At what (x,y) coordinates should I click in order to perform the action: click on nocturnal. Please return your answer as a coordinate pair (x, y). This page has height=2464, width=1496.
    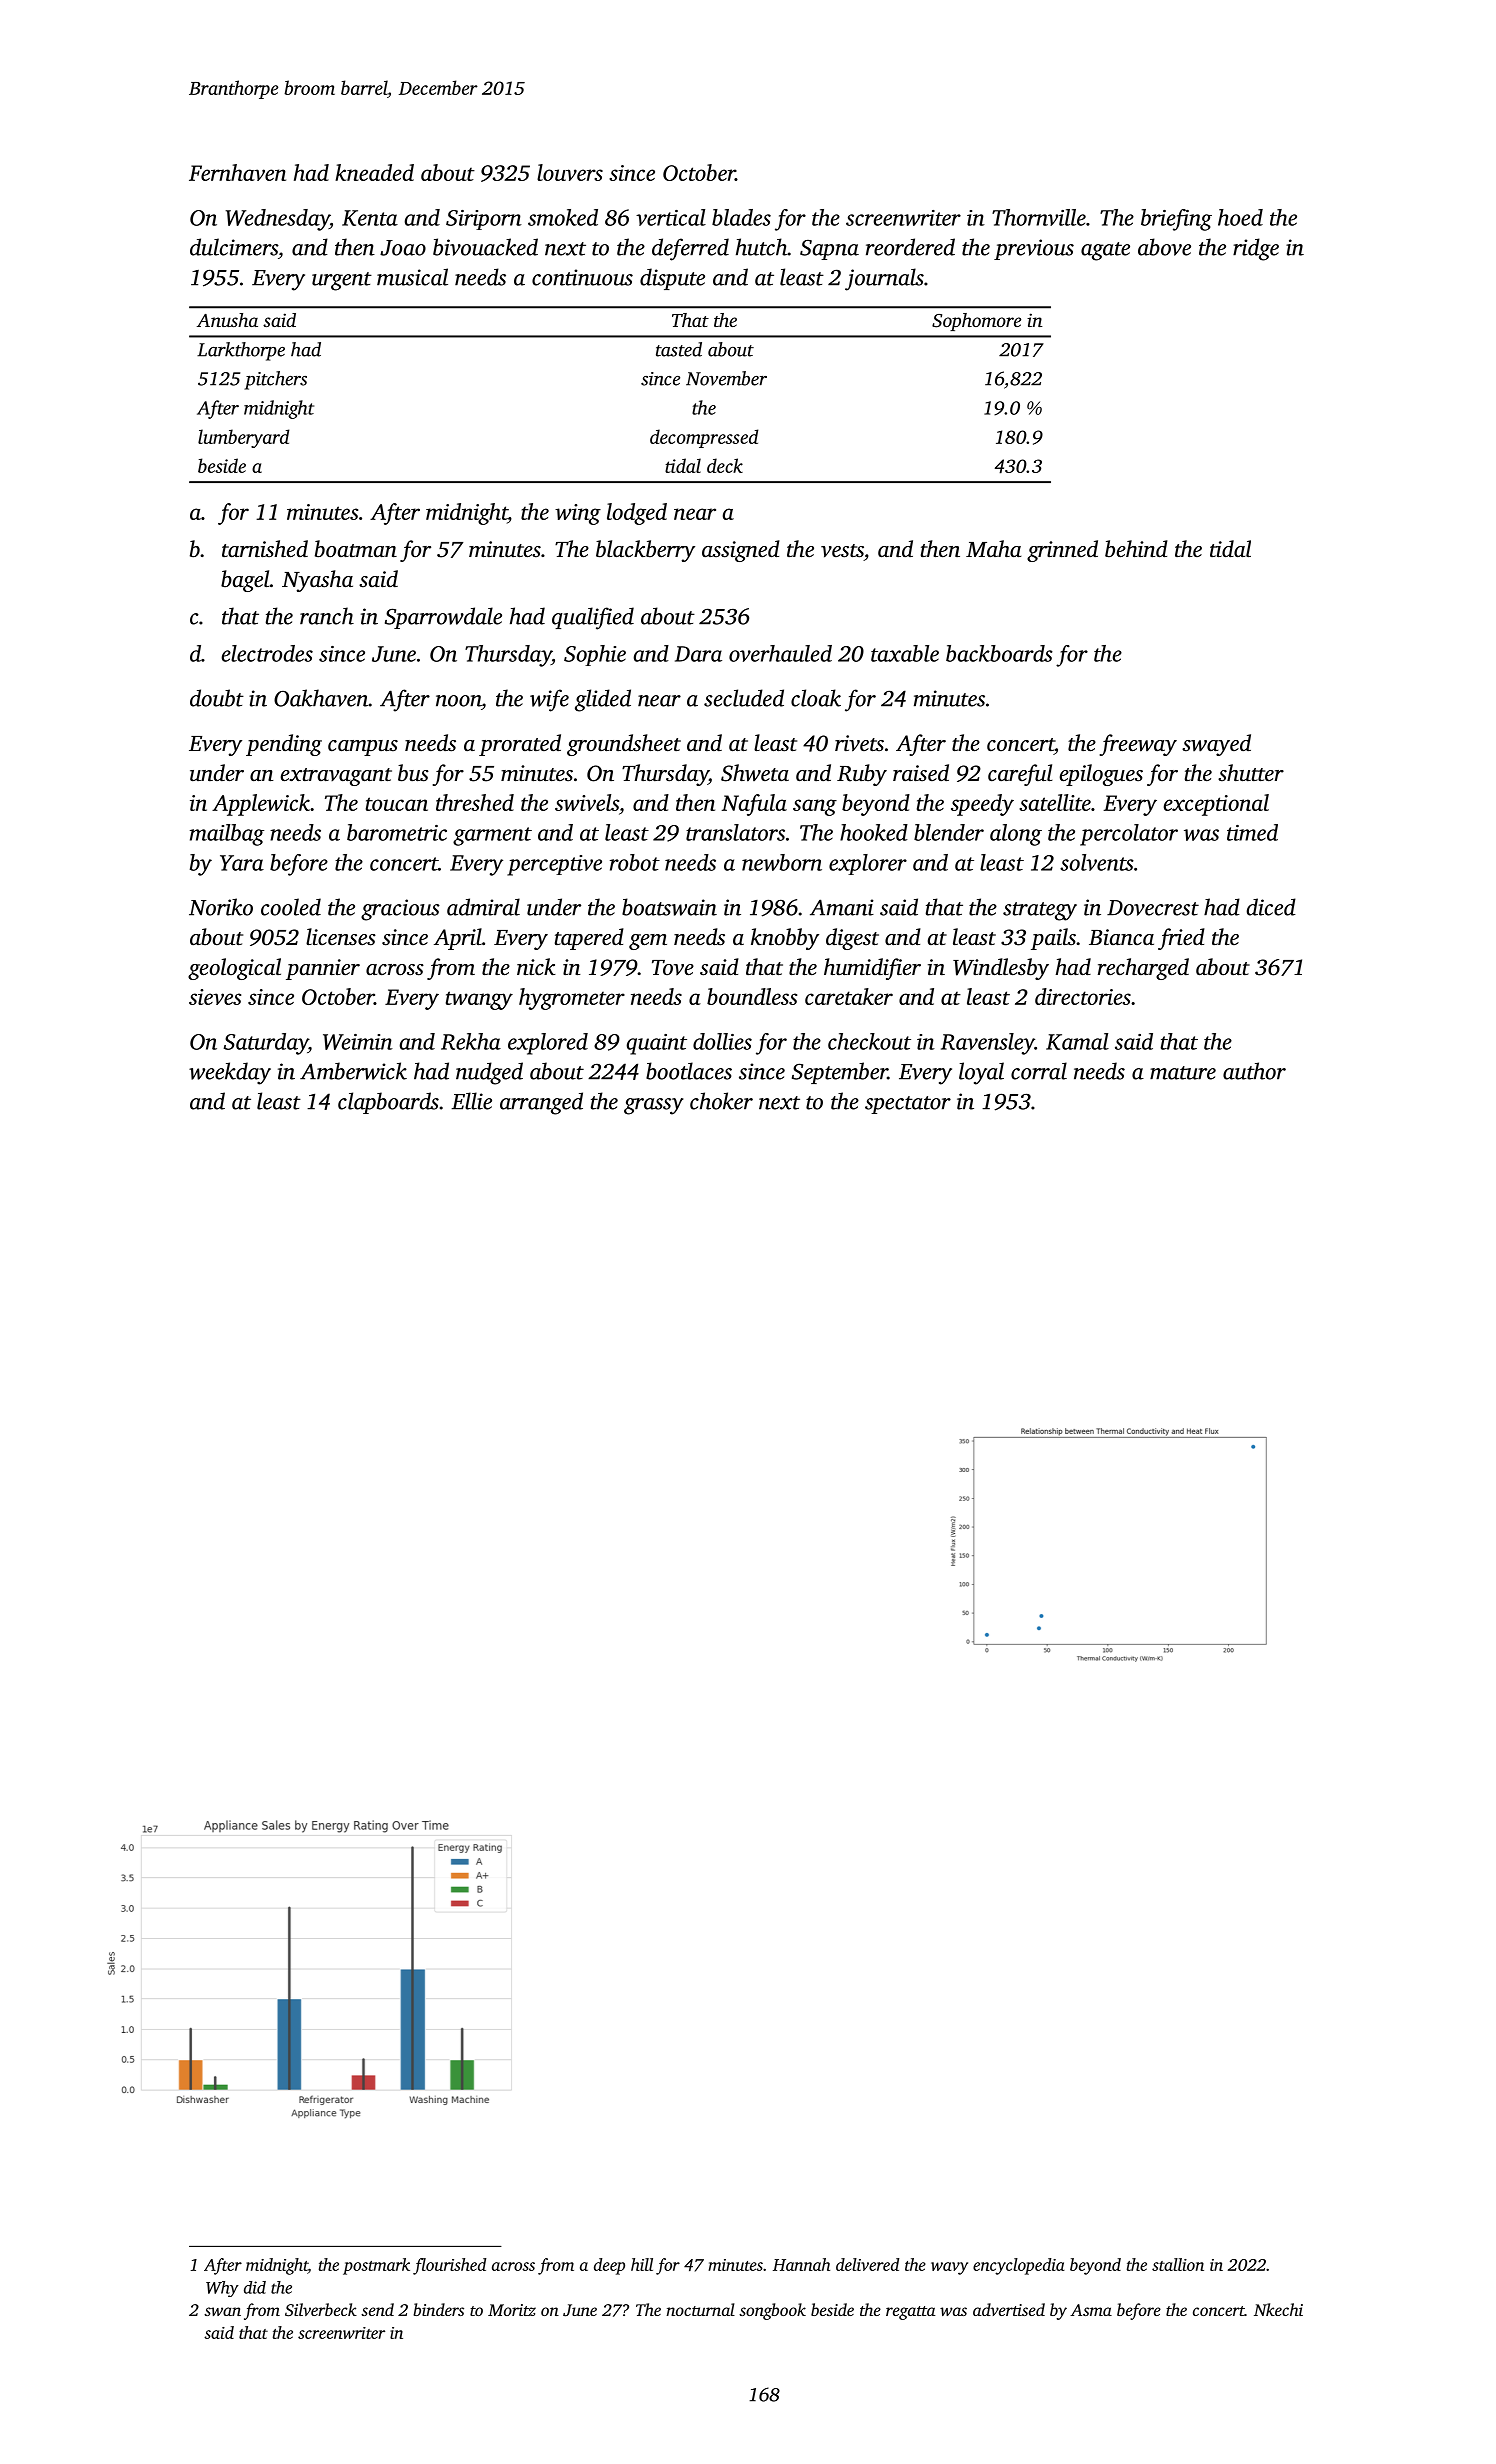
    Looking at the image, I should click on (700, 2309).
